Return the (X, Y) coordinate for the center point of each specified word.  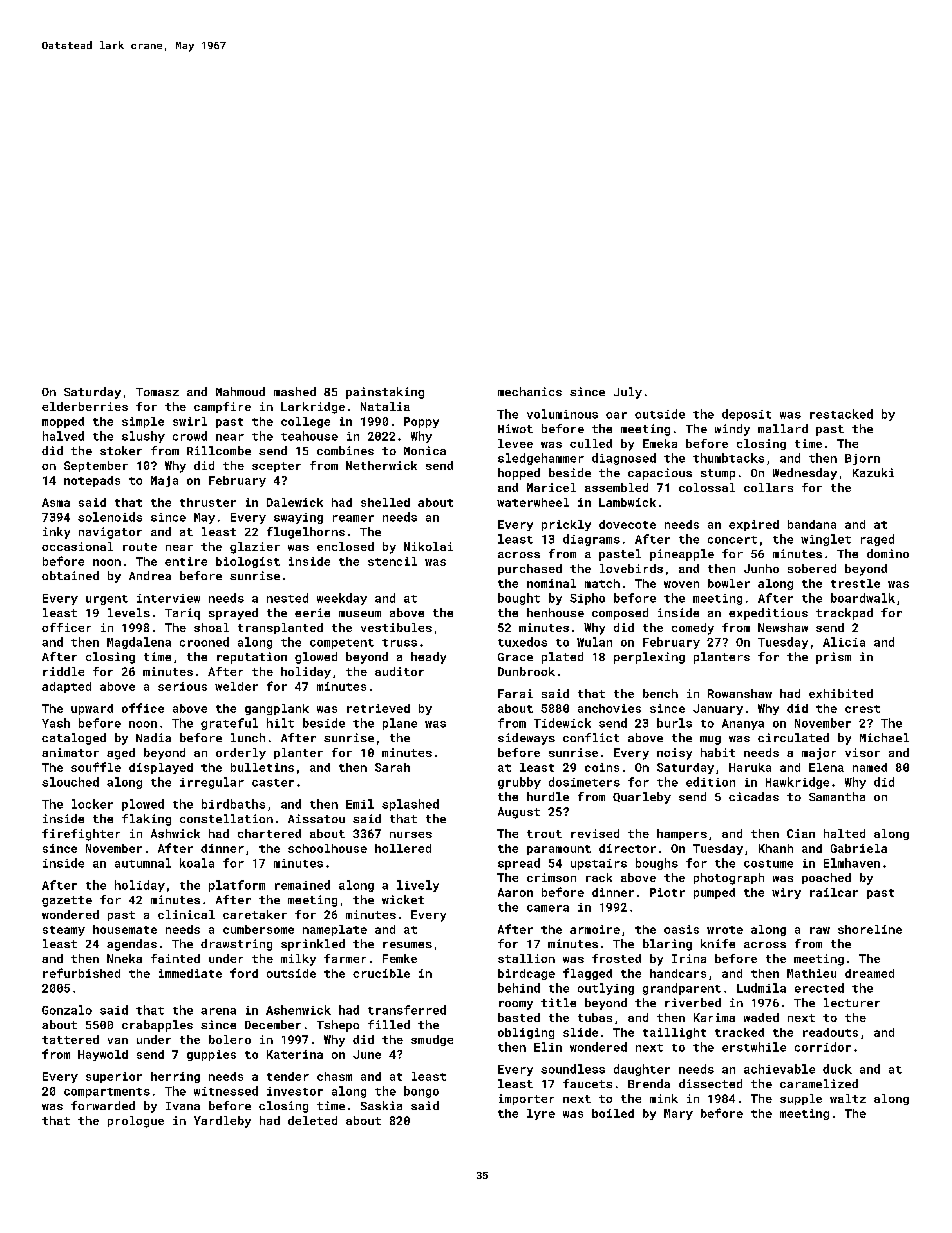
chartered (269, 833)
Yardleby (222, 1122)
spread (519, 864)
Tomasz (157, 392)
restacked (841, 414)
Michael (884, 737)
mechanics (530, 391)
